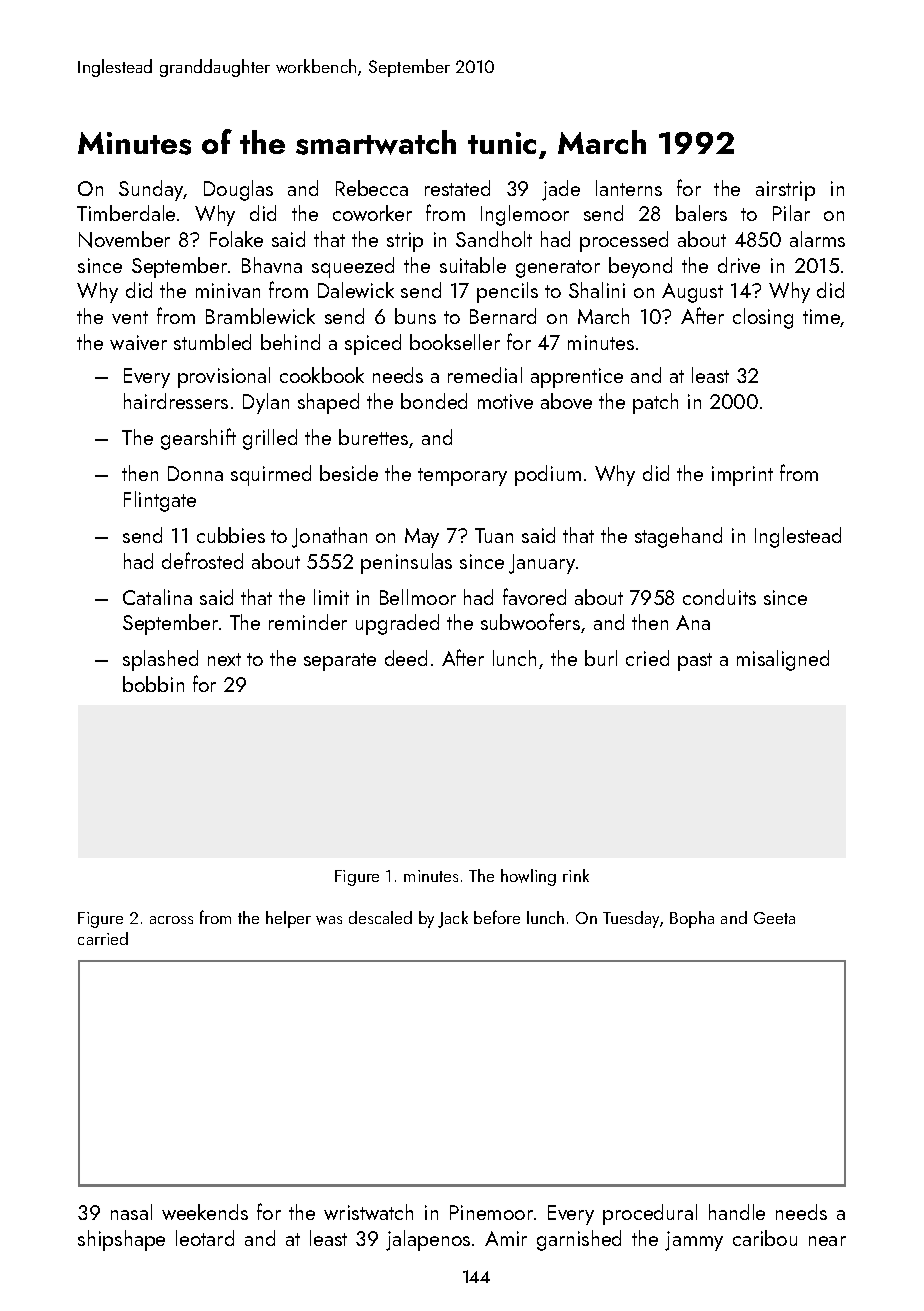 The image size is (924, 1311). Describe the element at coordinates (629, 188) in the screenshot. I see `lanterns` at that location.
